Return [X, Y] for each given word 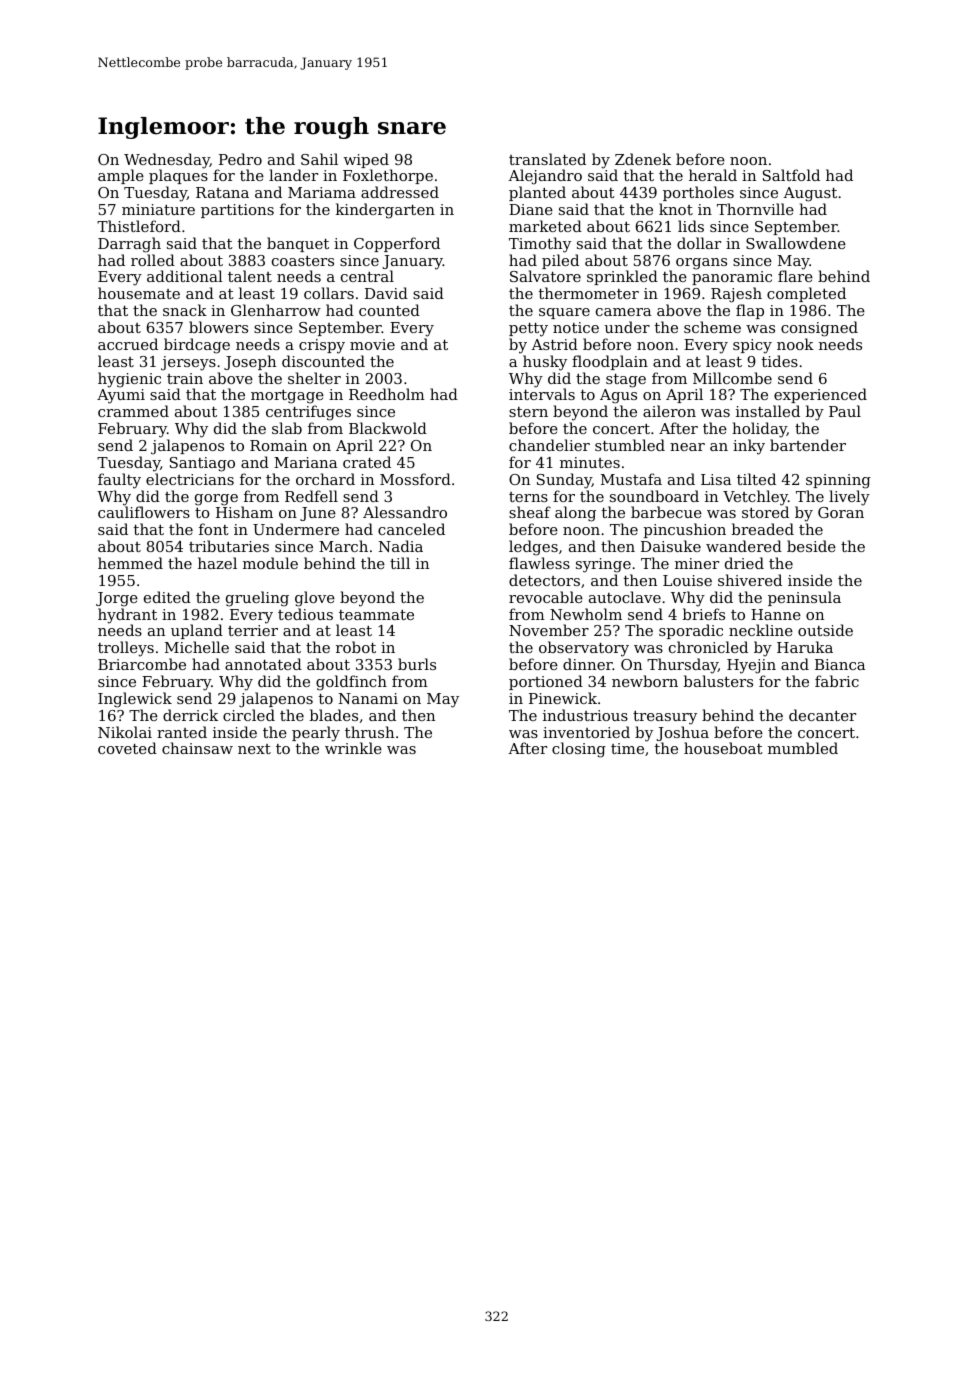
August [810, 194]
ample [121, 176]
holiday [759, 430]
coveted [127, 748]
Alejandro [545, 177]
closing [579, 750]
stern [528, 412]
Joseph [250, 362]
